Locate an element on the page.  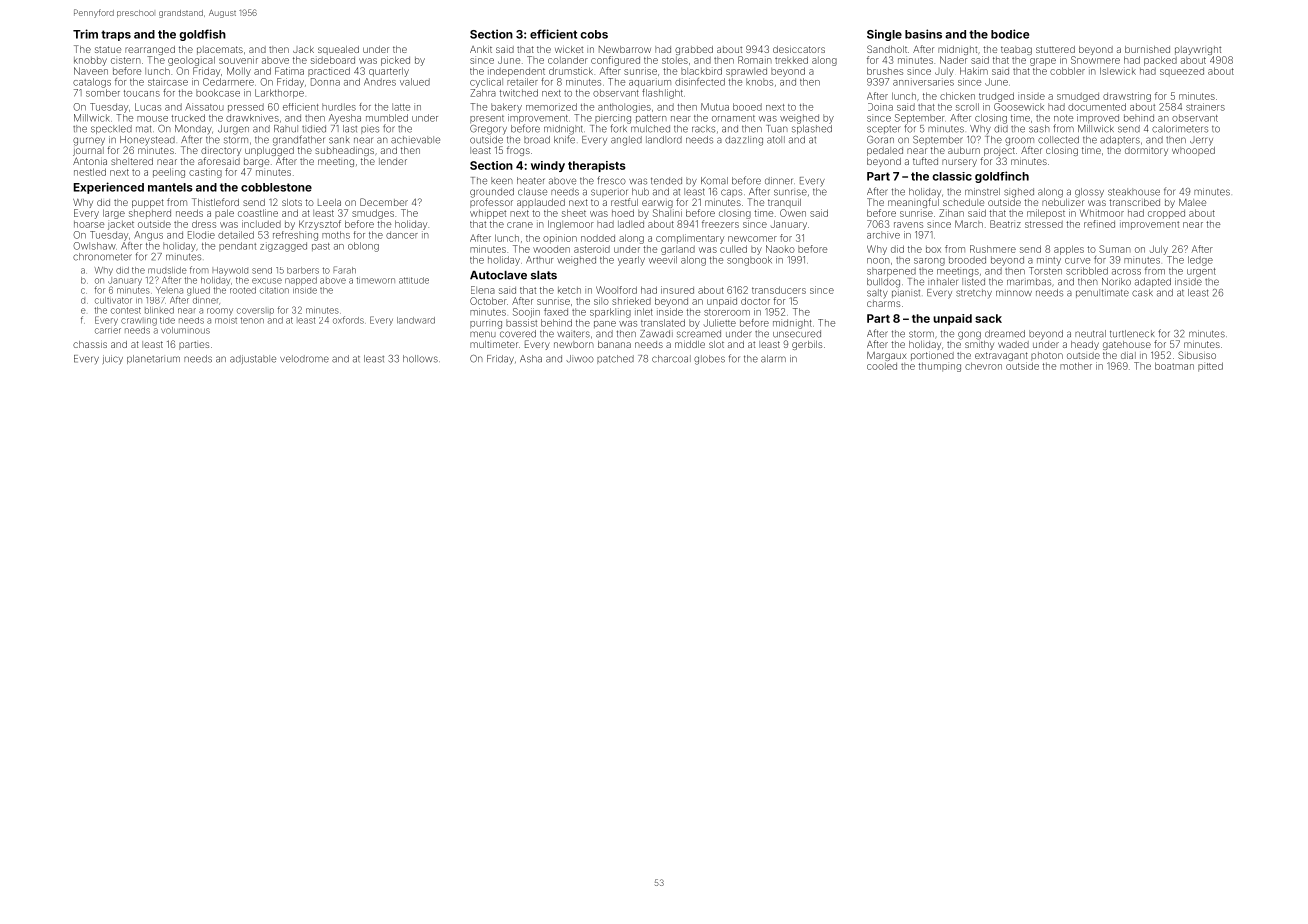
somber is located at coordinates (103, 93).
